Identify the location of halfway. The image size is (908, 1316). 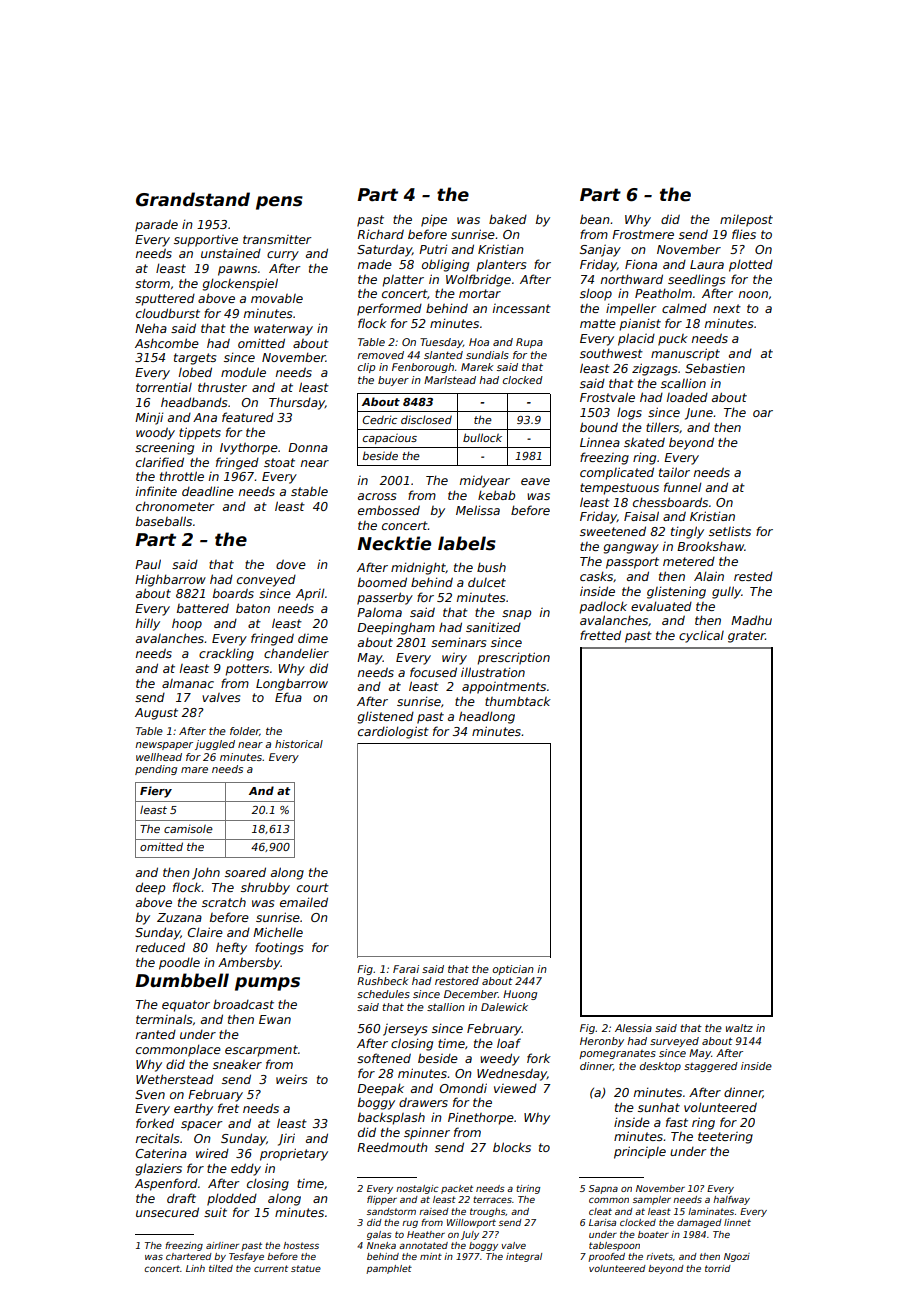
(731, 1200).
